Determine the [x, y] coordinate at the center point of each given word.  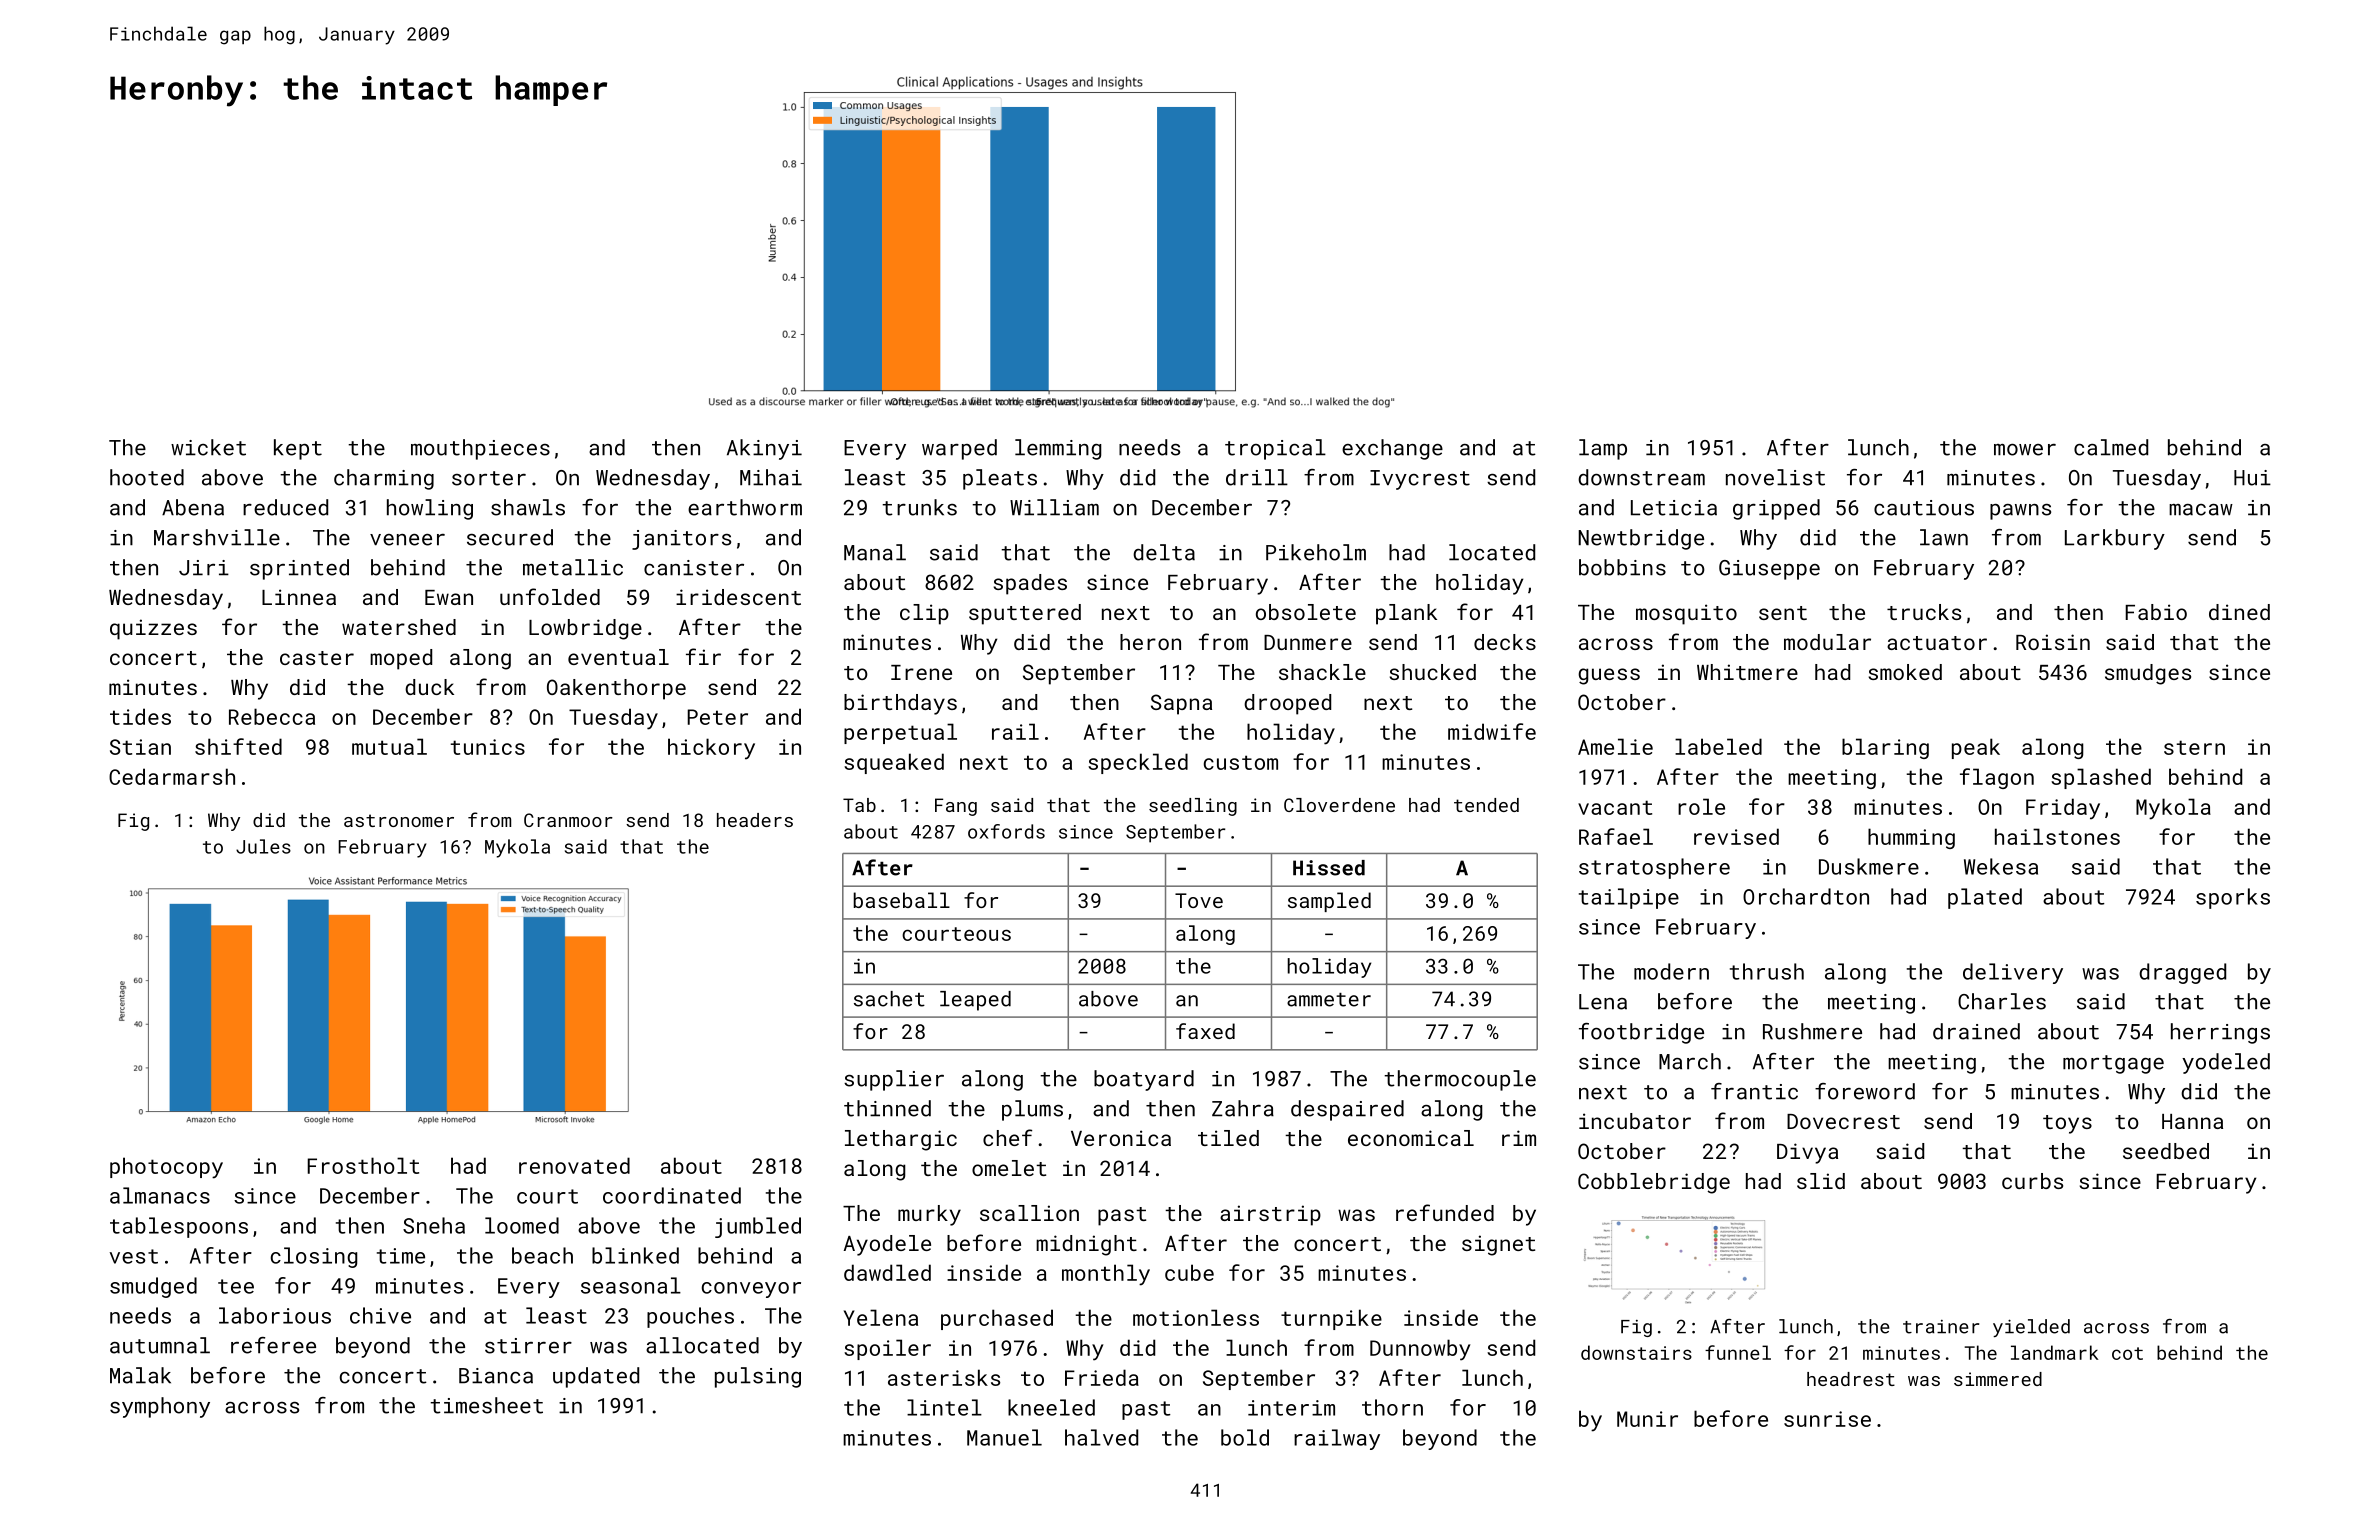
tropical [1275, 449]
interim [1291, 1408]
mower [2025, 450]
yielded [2031, 1328]
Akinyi [764, 449]
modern [1671, 971]
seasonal [631, 1285]
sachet [889, 999]
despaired [1347, 1110]
